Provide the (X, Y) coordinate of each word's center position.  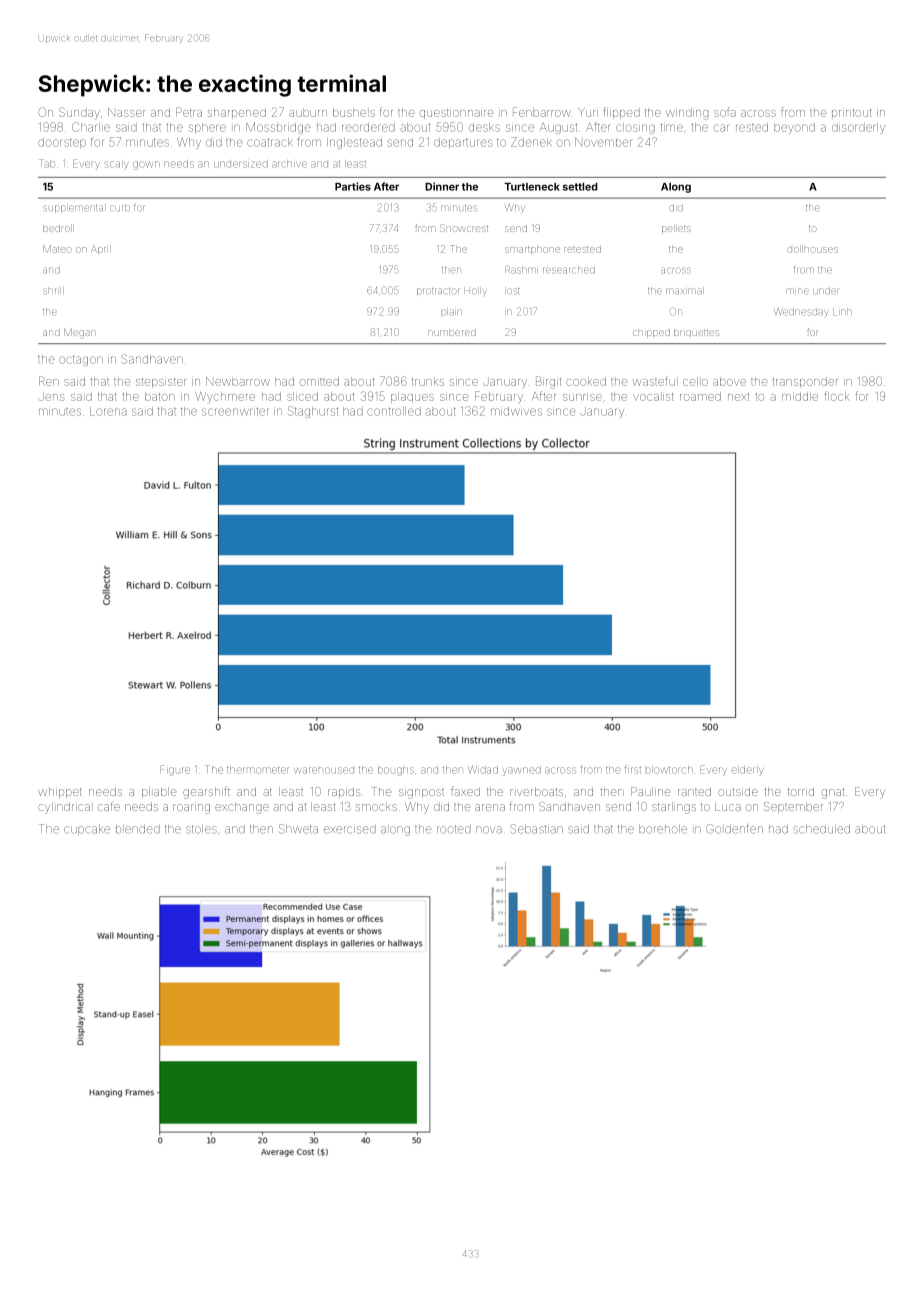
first (633, 769)
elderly (747, 770)
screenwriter (235, 411)
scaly (116, 164)
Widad (483, 769)
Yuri (588, 112)
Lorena (108, 411)
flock (837, 396)
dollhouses (813, 250)
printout (852, 113)
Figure (175, 770)
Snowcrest (464, 228)
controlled (394, 411)
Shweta (298, 829)
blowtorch (668, 770)
